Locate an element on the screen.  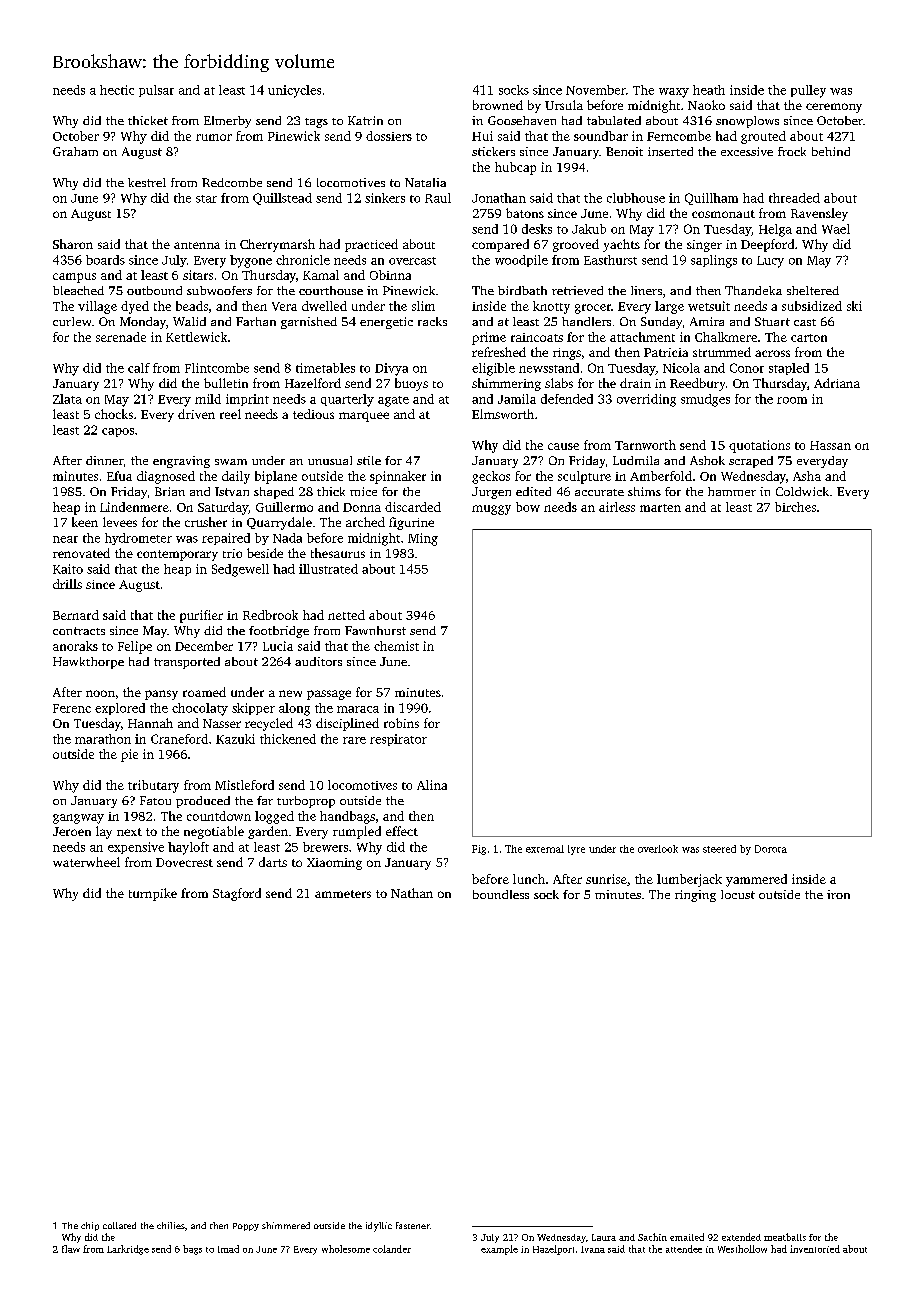
hectic is located at coordinates (117, 90).
